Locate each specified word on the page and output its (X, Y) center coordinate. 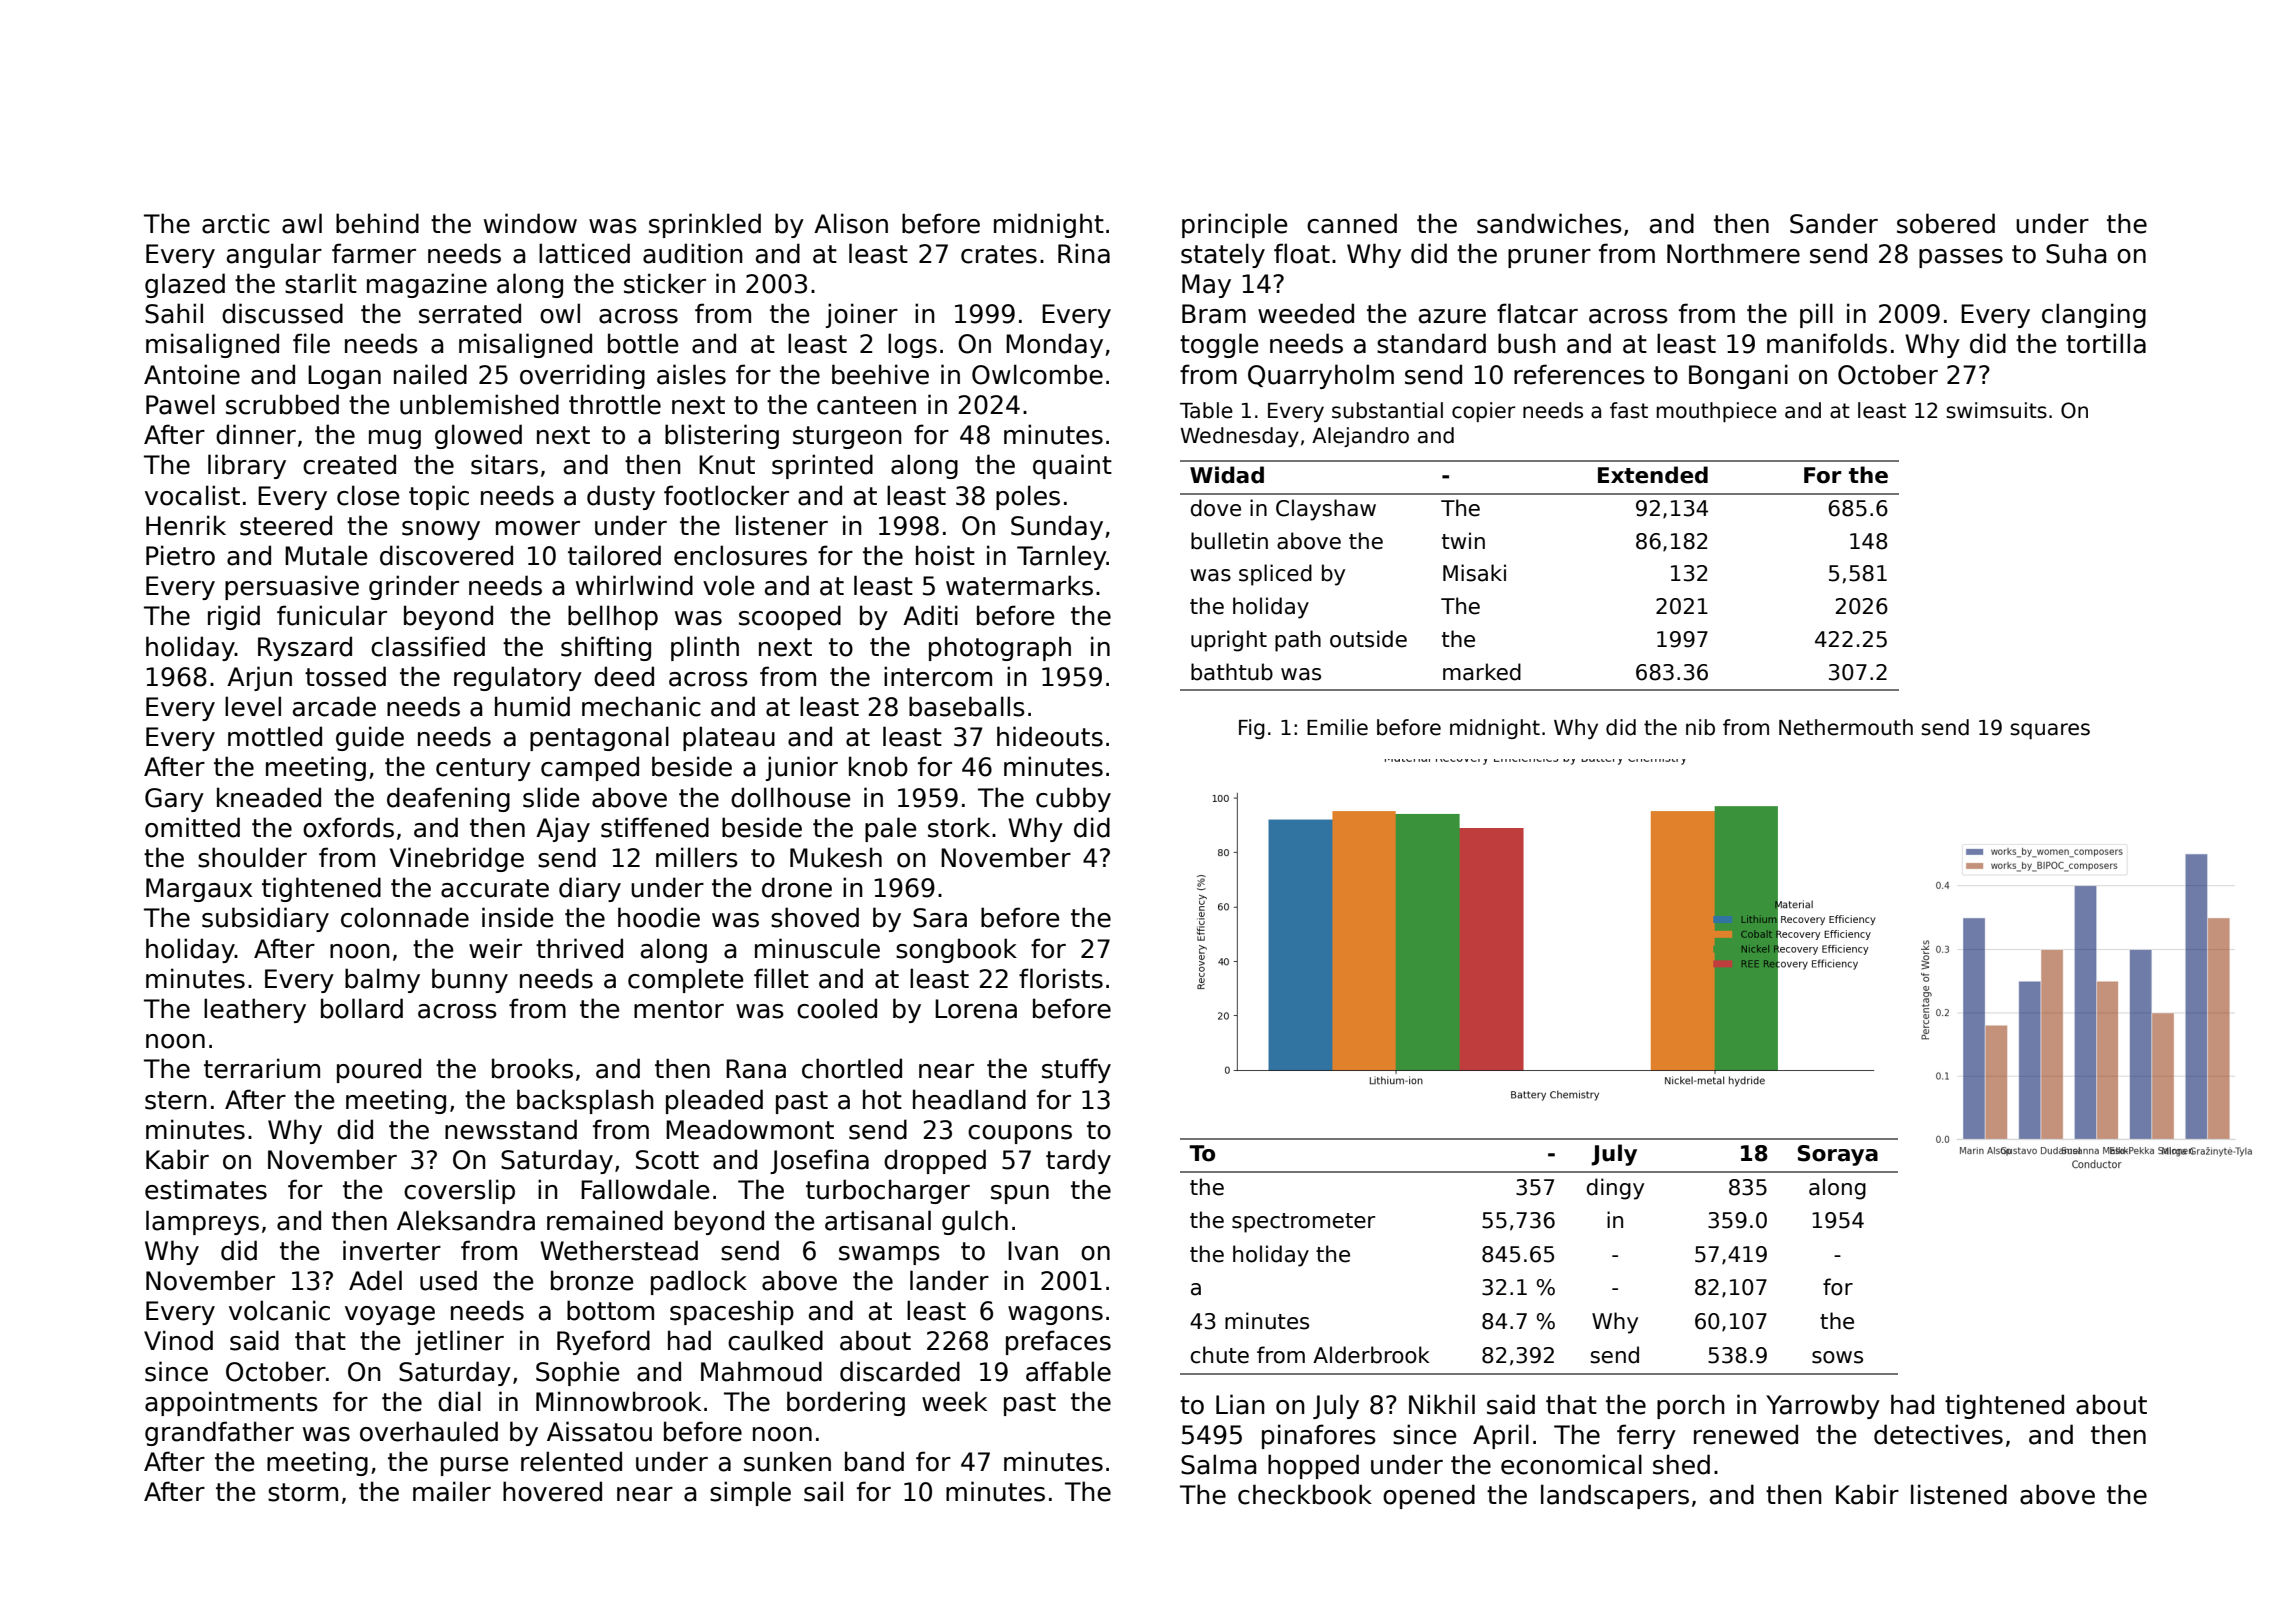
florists (1061, 978)
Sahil (174, 313)
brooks (532, 1068)
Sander (1834, 223)
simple (750, 1493)
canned (1352, 223)
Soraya (1838, 1155)
